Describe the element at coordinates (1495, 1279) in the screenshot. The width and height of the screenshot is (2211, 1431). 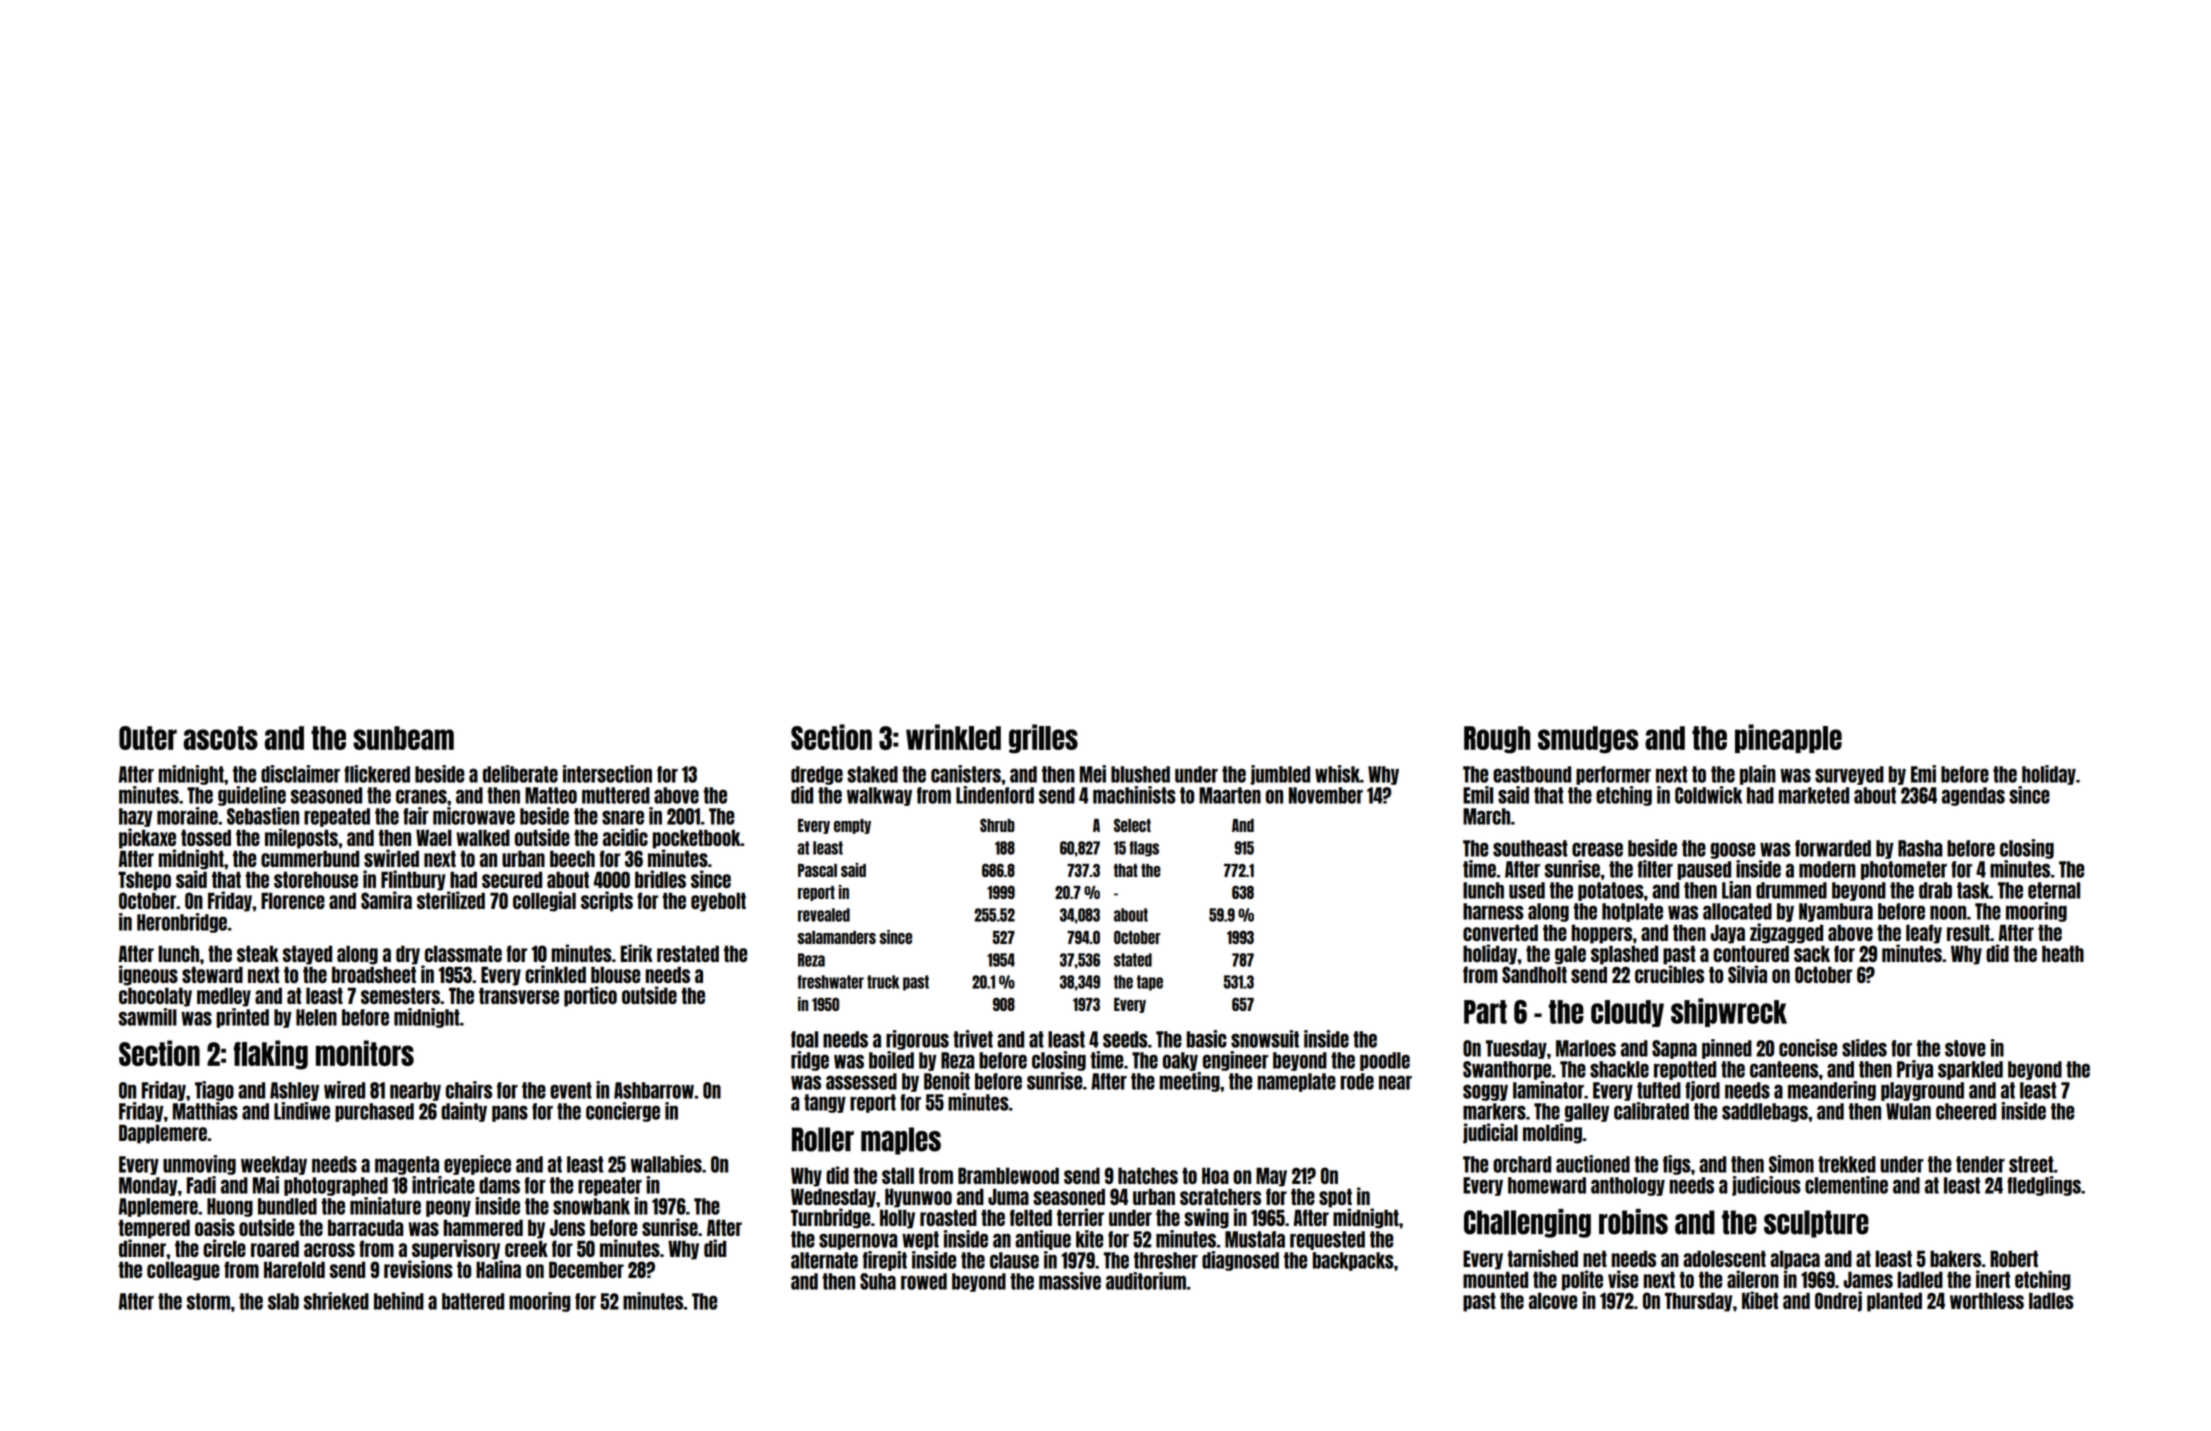
I see `mounted` at that location.
